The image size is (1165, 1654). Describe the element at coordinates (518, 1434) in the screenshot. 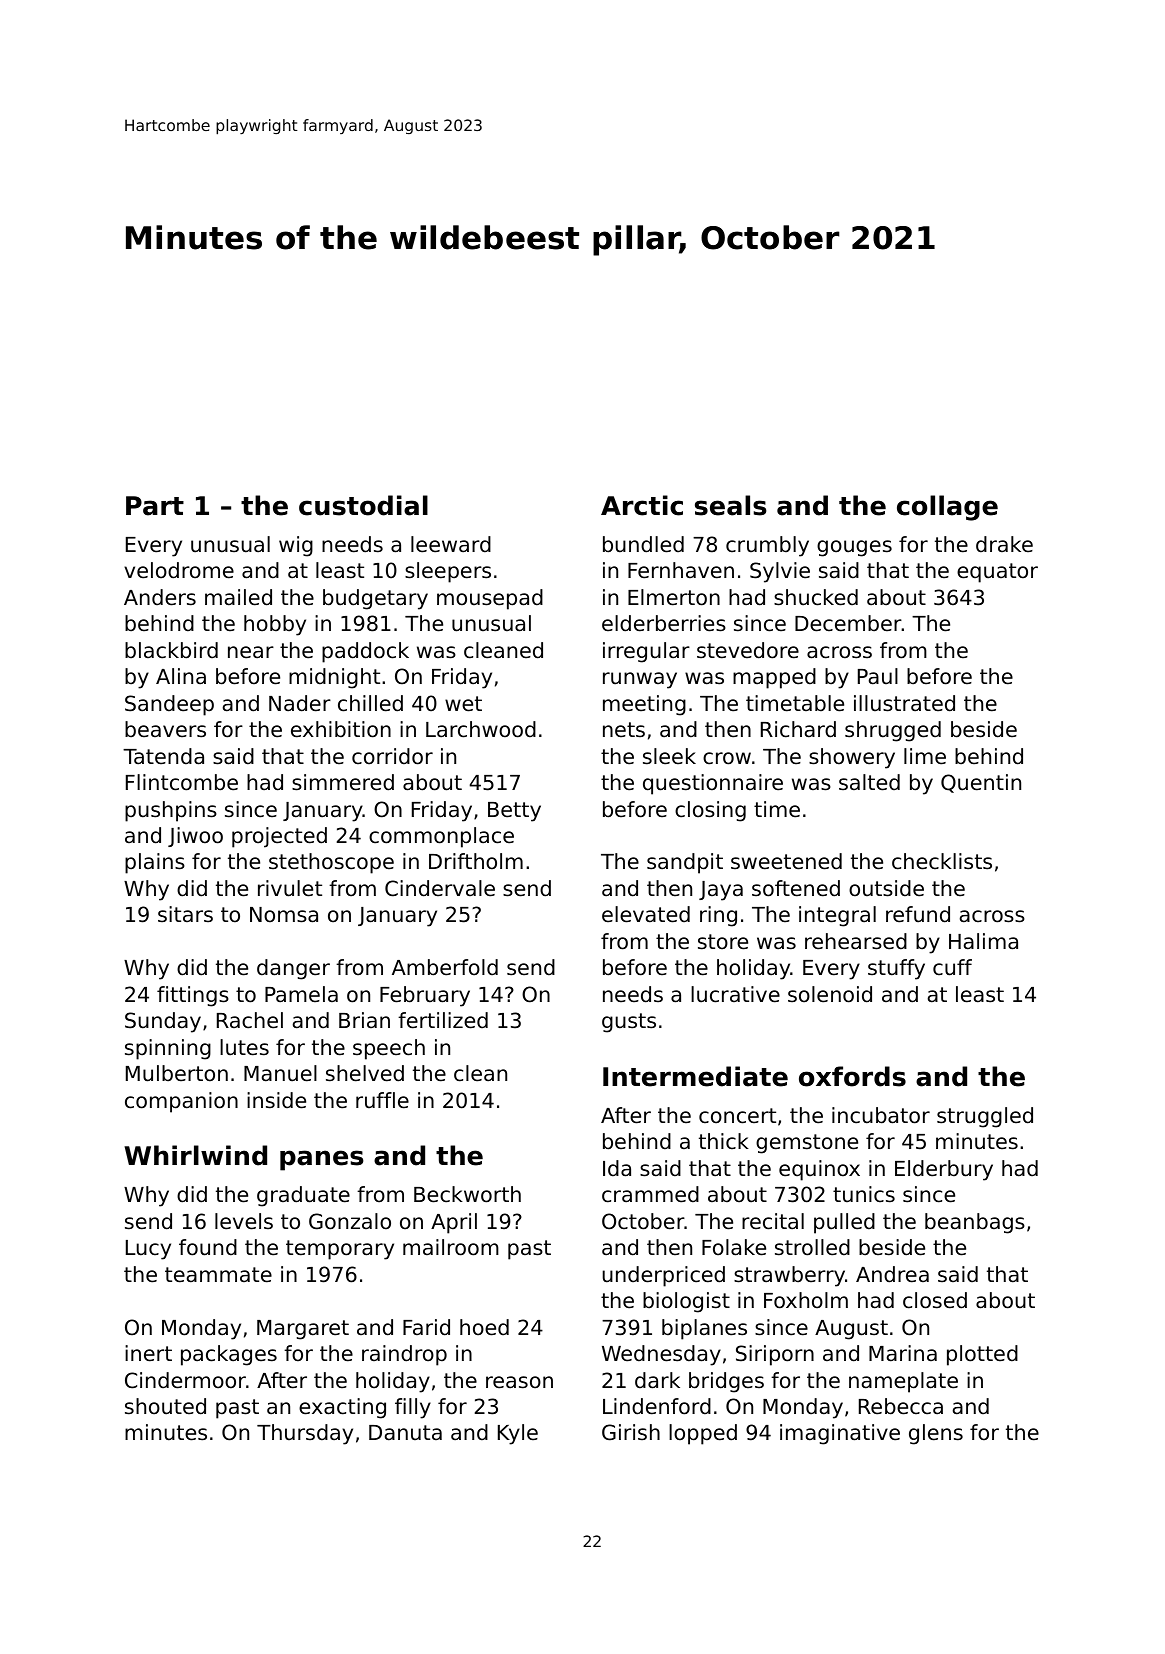

I see `Kyle` at that location.
